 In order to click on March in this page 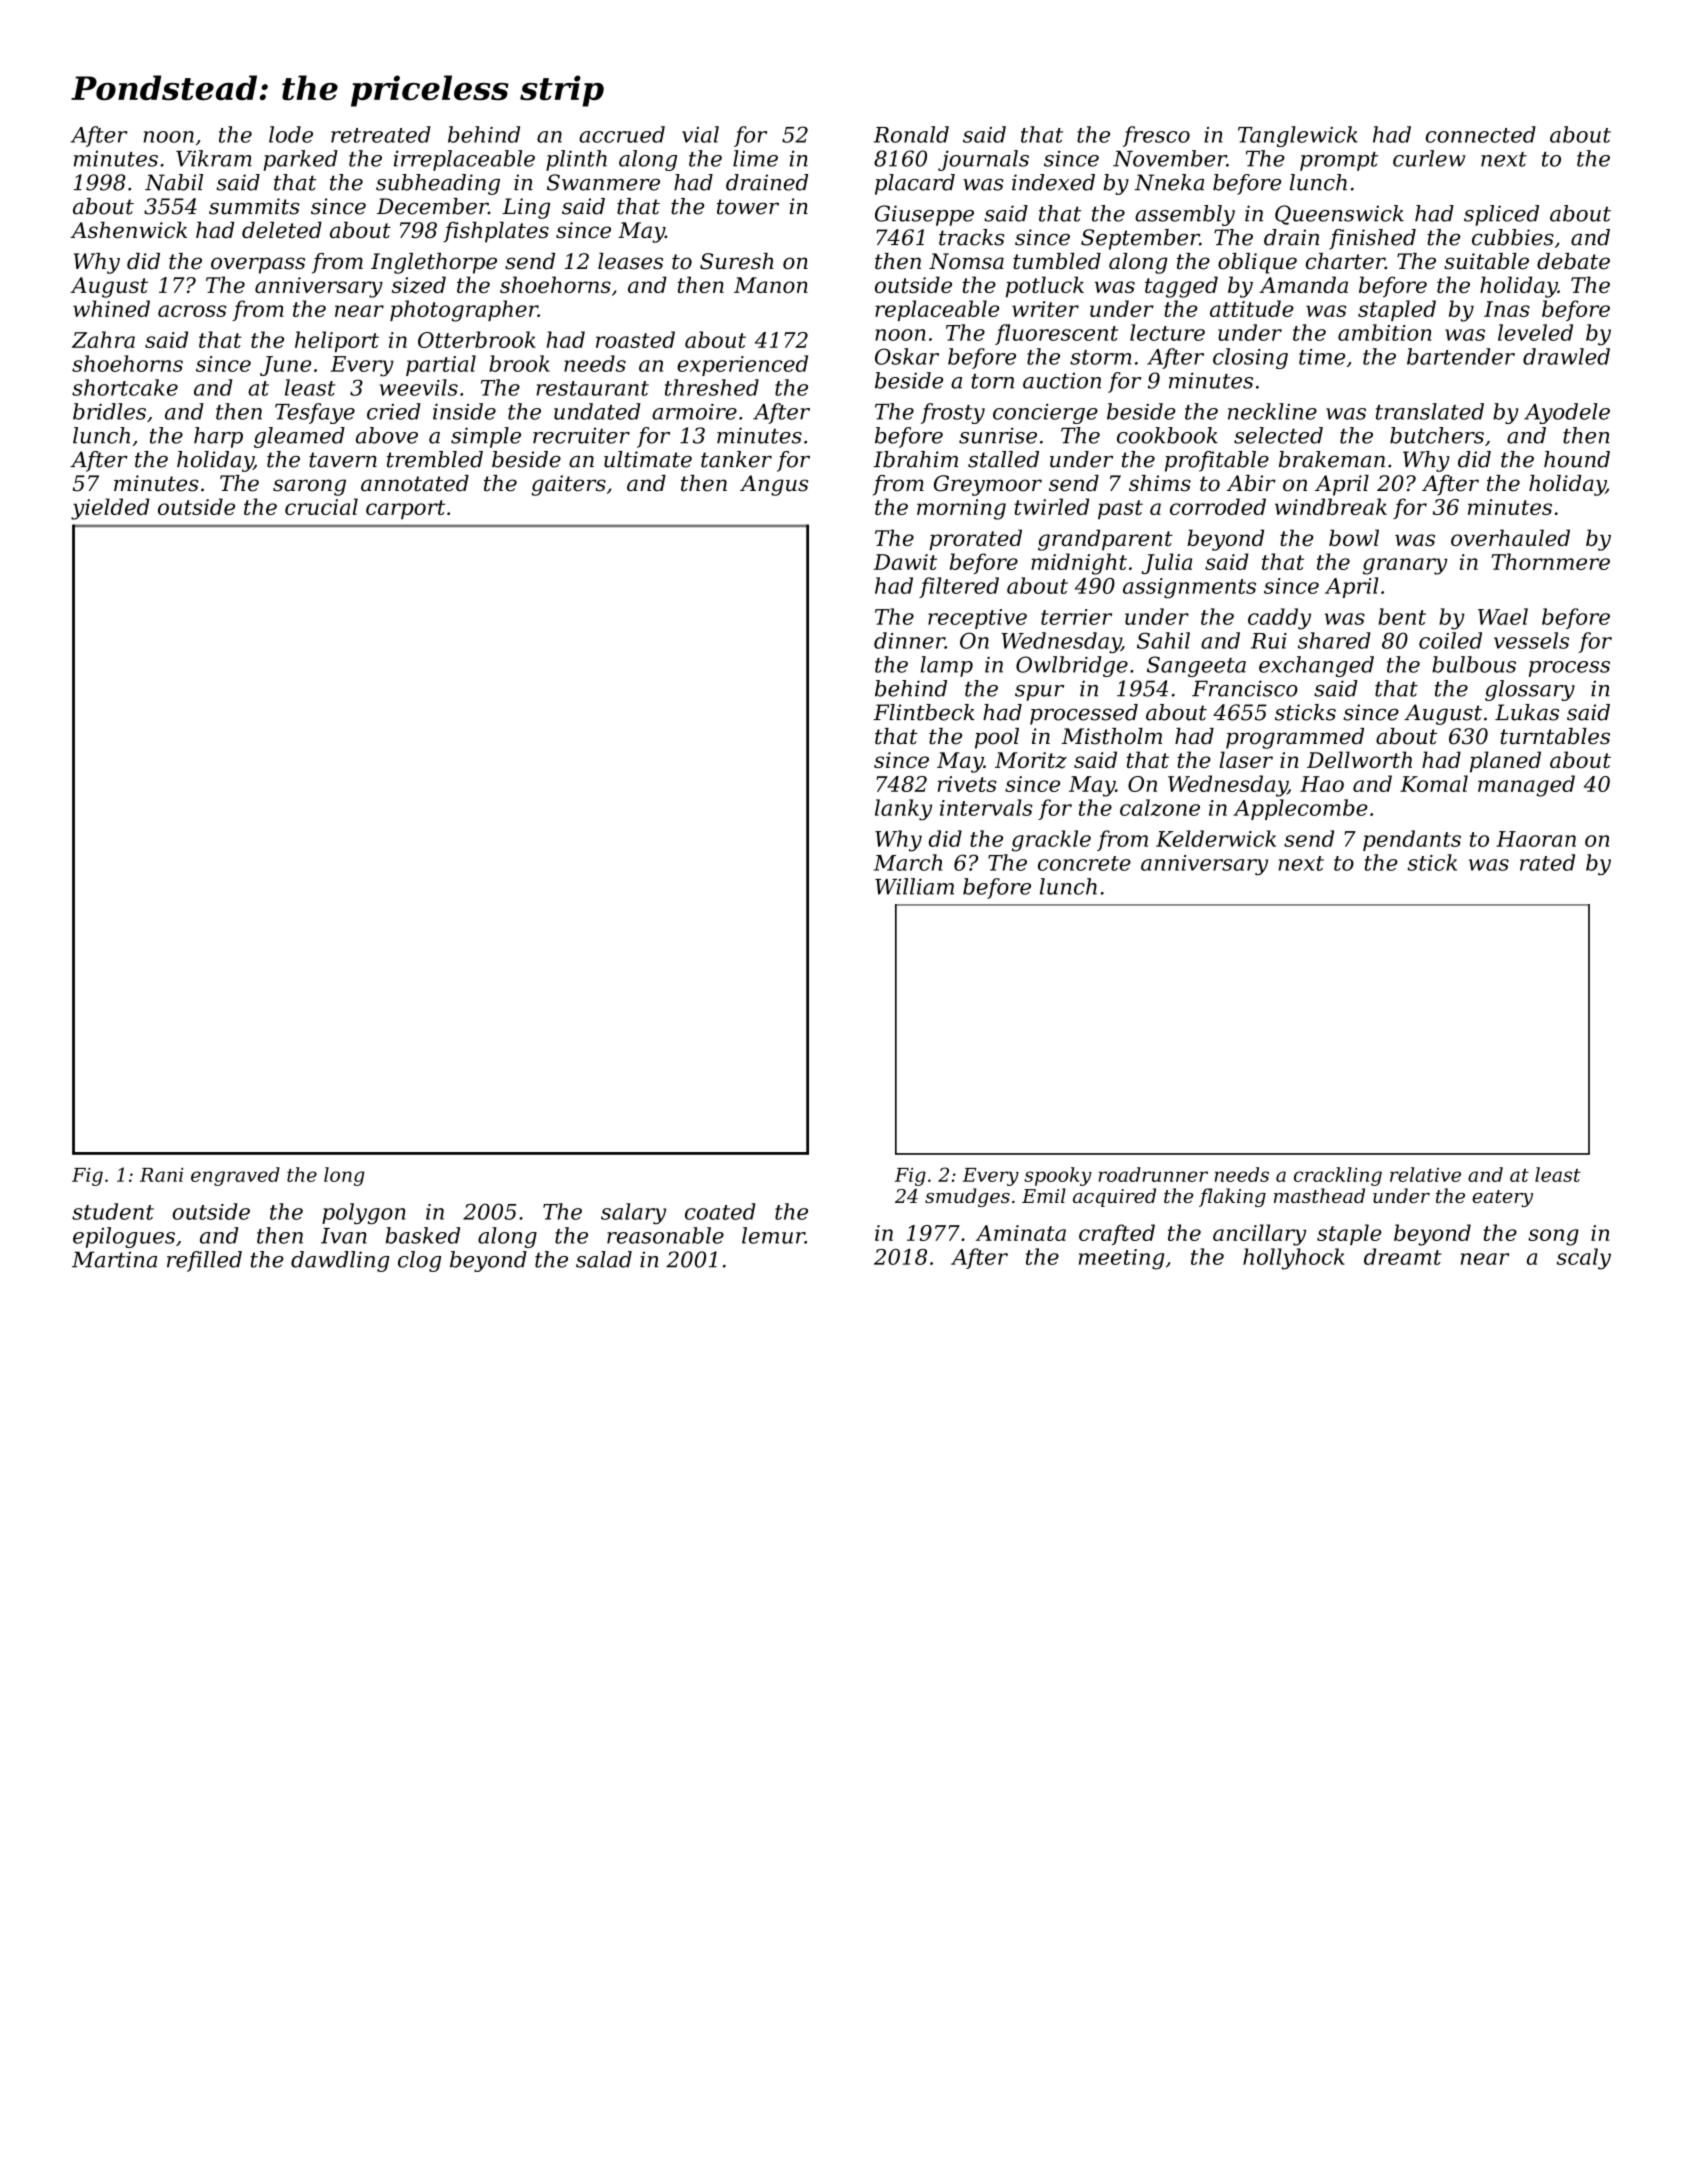, I will do `click(908, 862)`.
